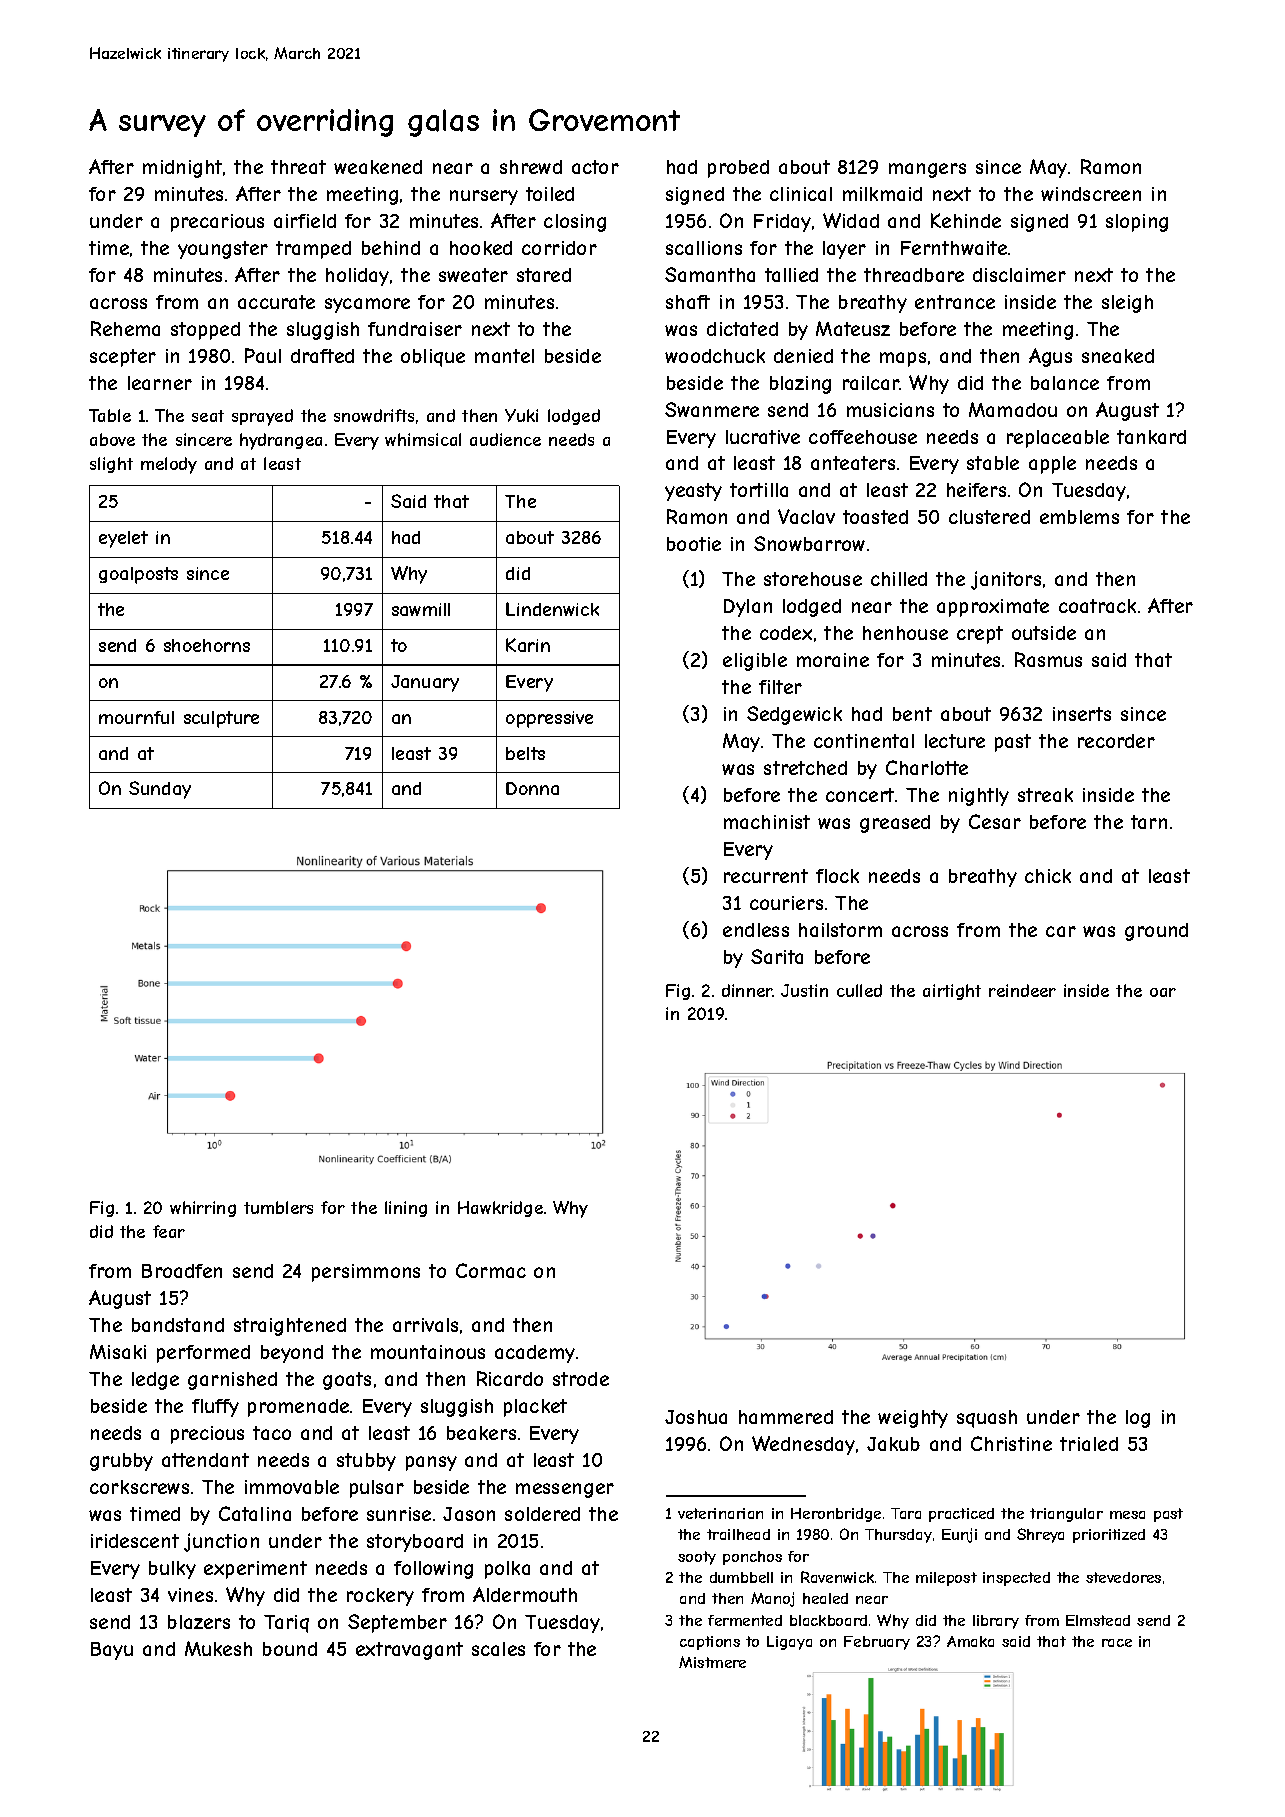 The image size is (1285, 1817). What do you see at coordinates (987, 1419) in the page?
I see `squash` at bounding box center [987, 1419].
